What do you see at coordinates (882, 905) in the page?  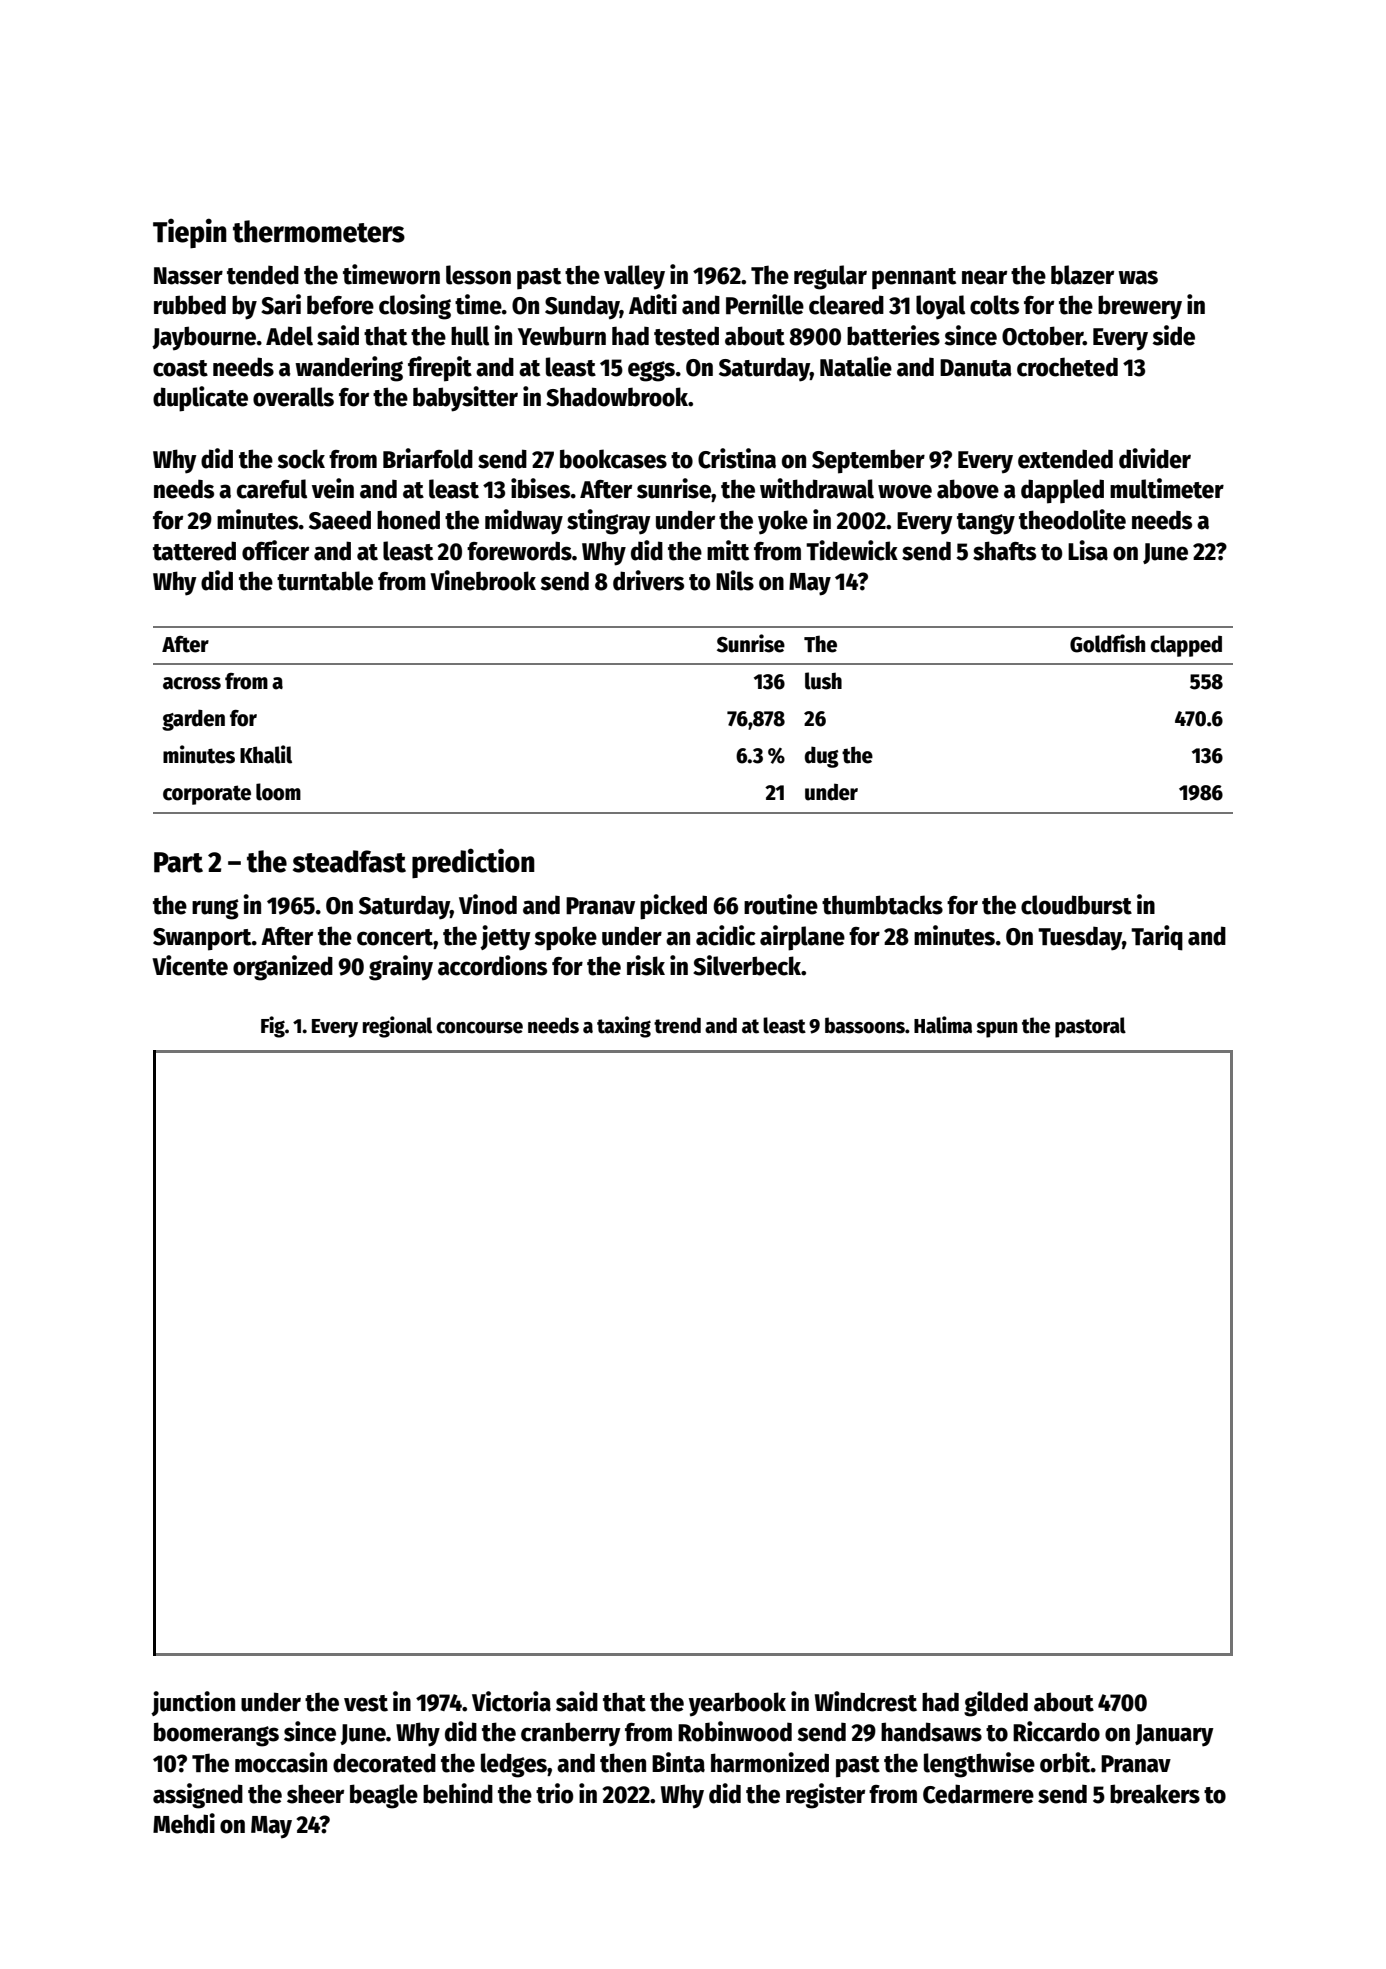 I see `thumbtacks` at bounding box center [882, 905].
